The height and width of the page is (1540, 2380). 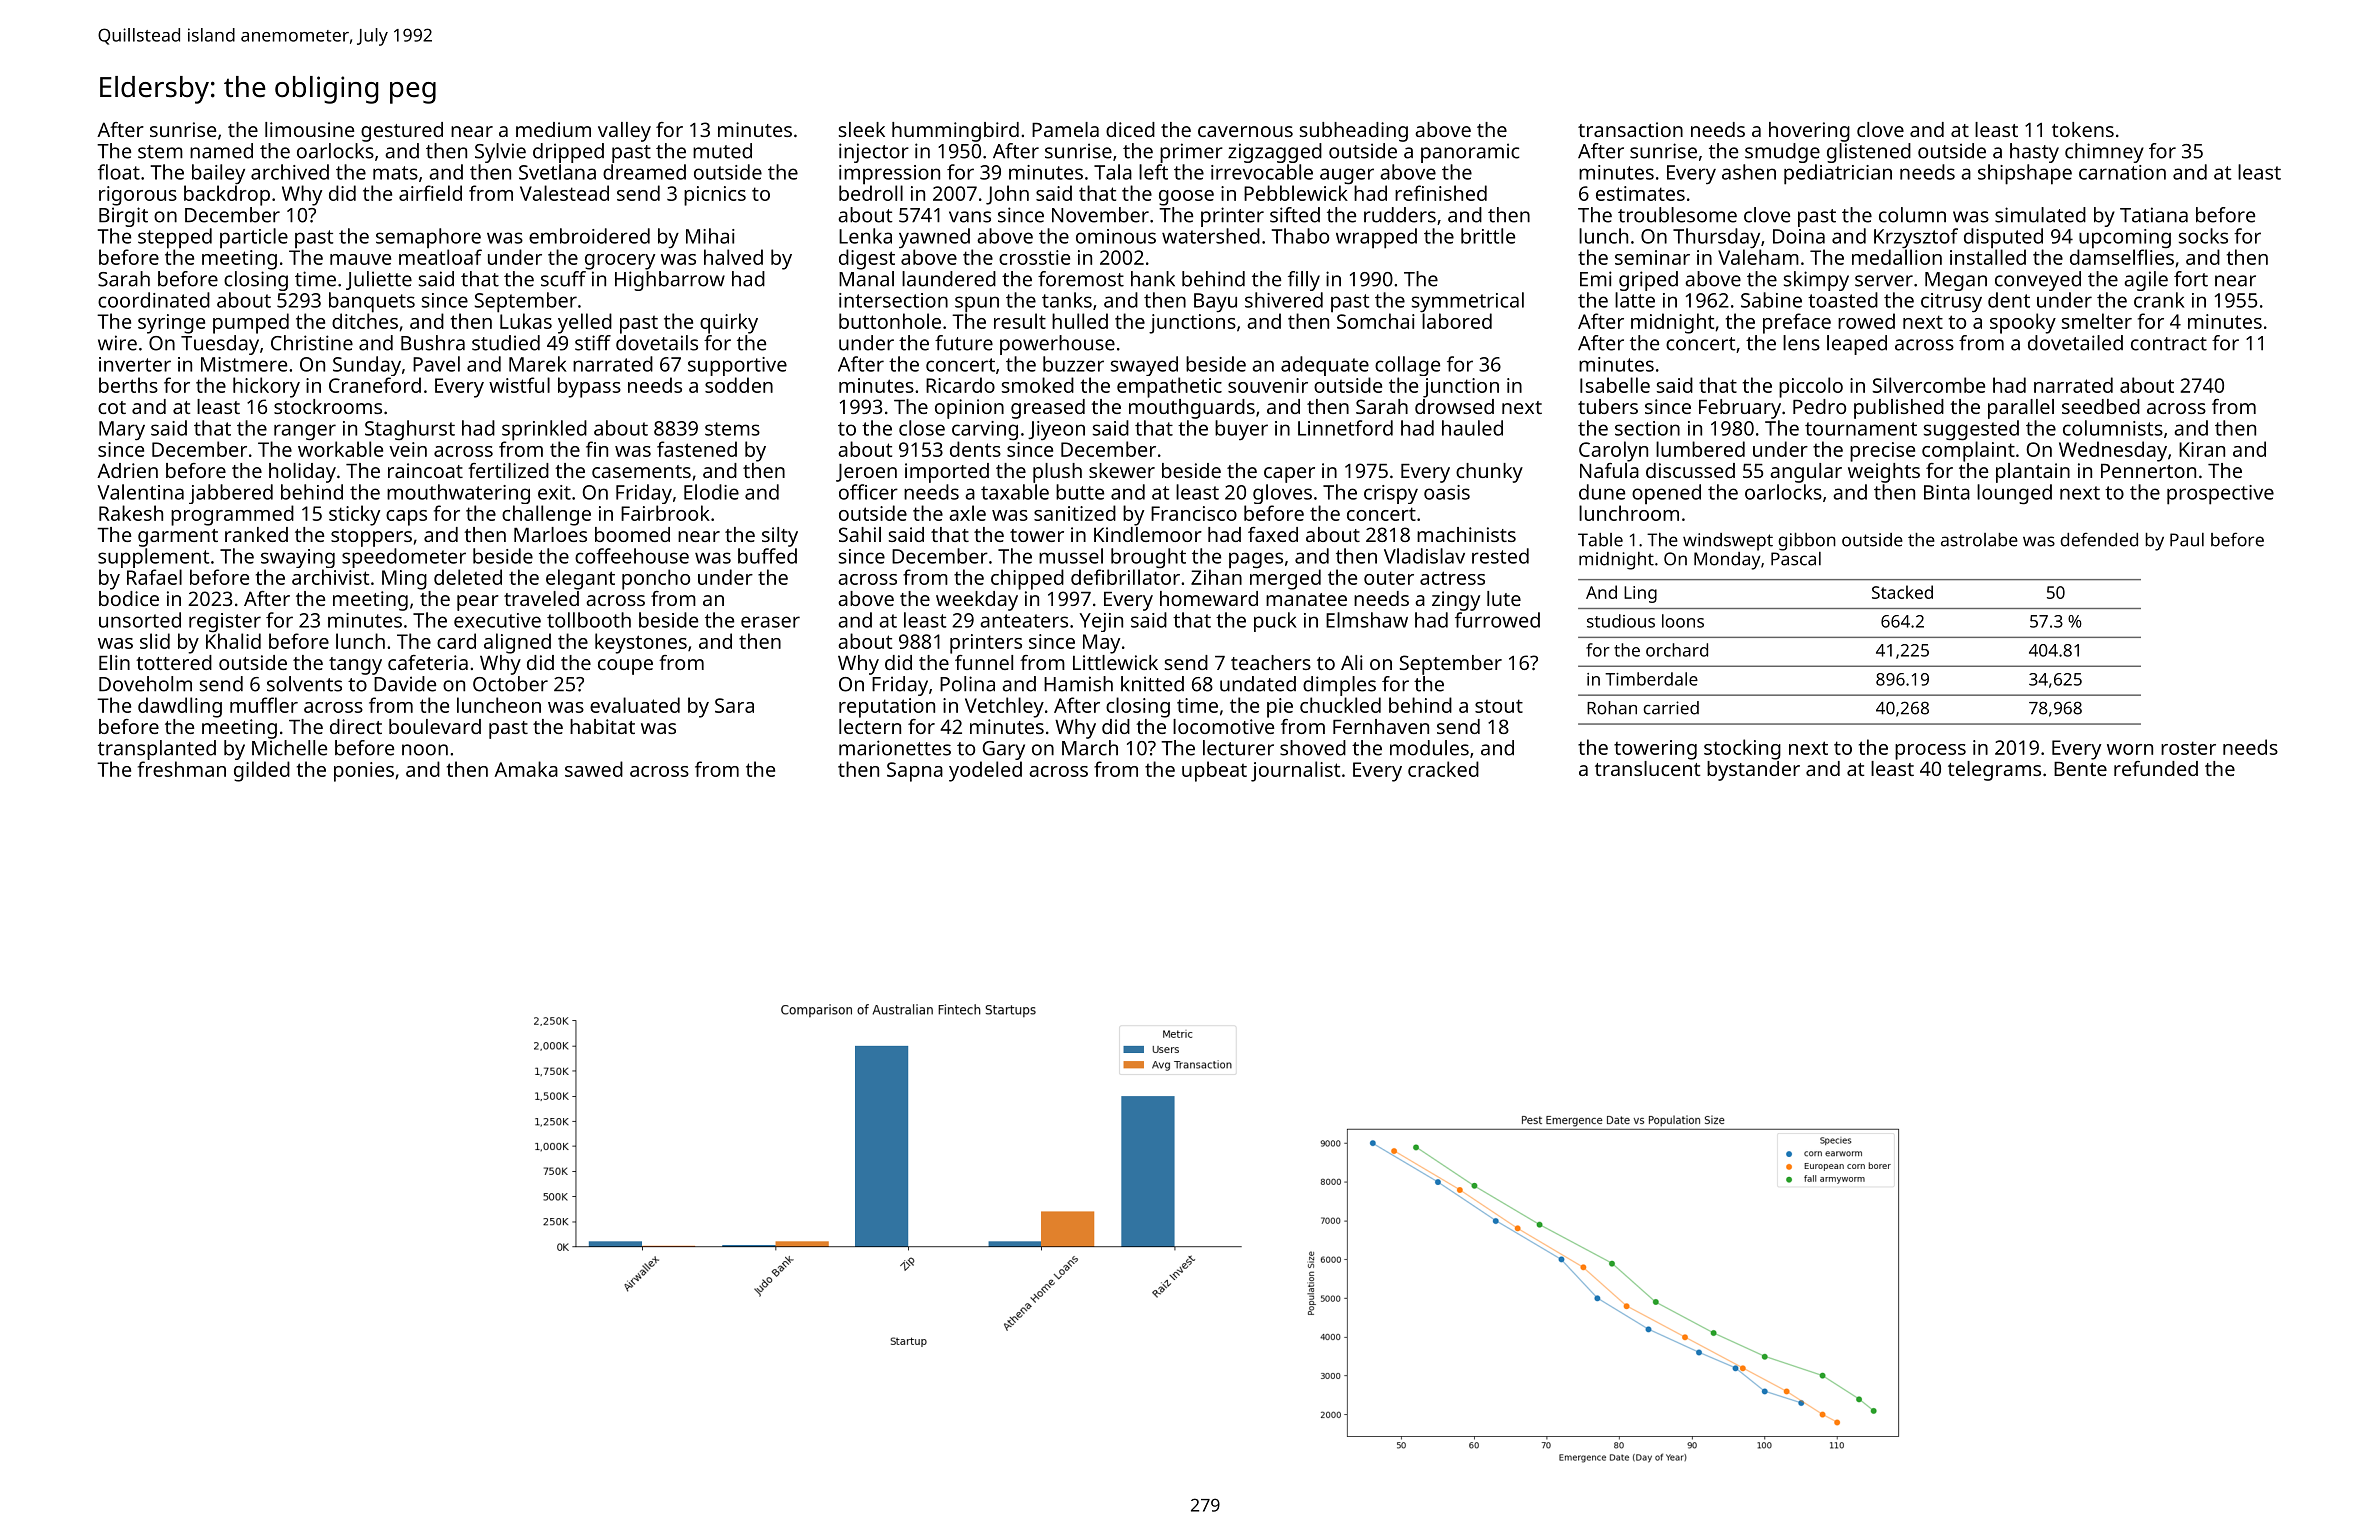 I want to click on foremost, so click(x=1081, y=279).
